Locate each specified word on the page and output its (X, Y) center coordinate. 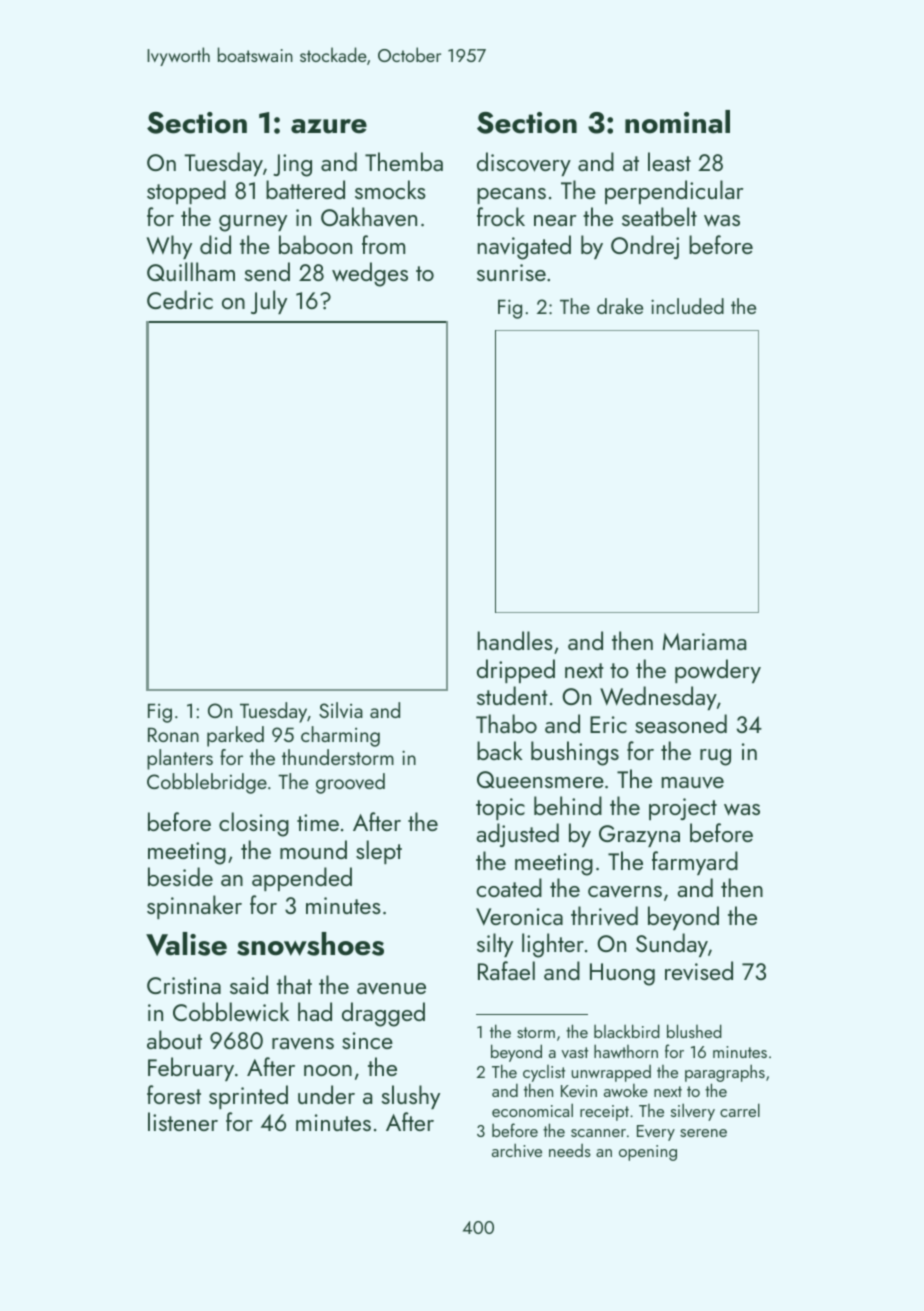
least (669, 161)
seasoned (681, 723)
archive (517, 1150)
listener (183, 1121)
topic (500, 809)
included (687, 306)
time (318, 822)
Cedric (180, 299)
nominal (677, 122)
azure (329, 126)
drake (620, 306)
